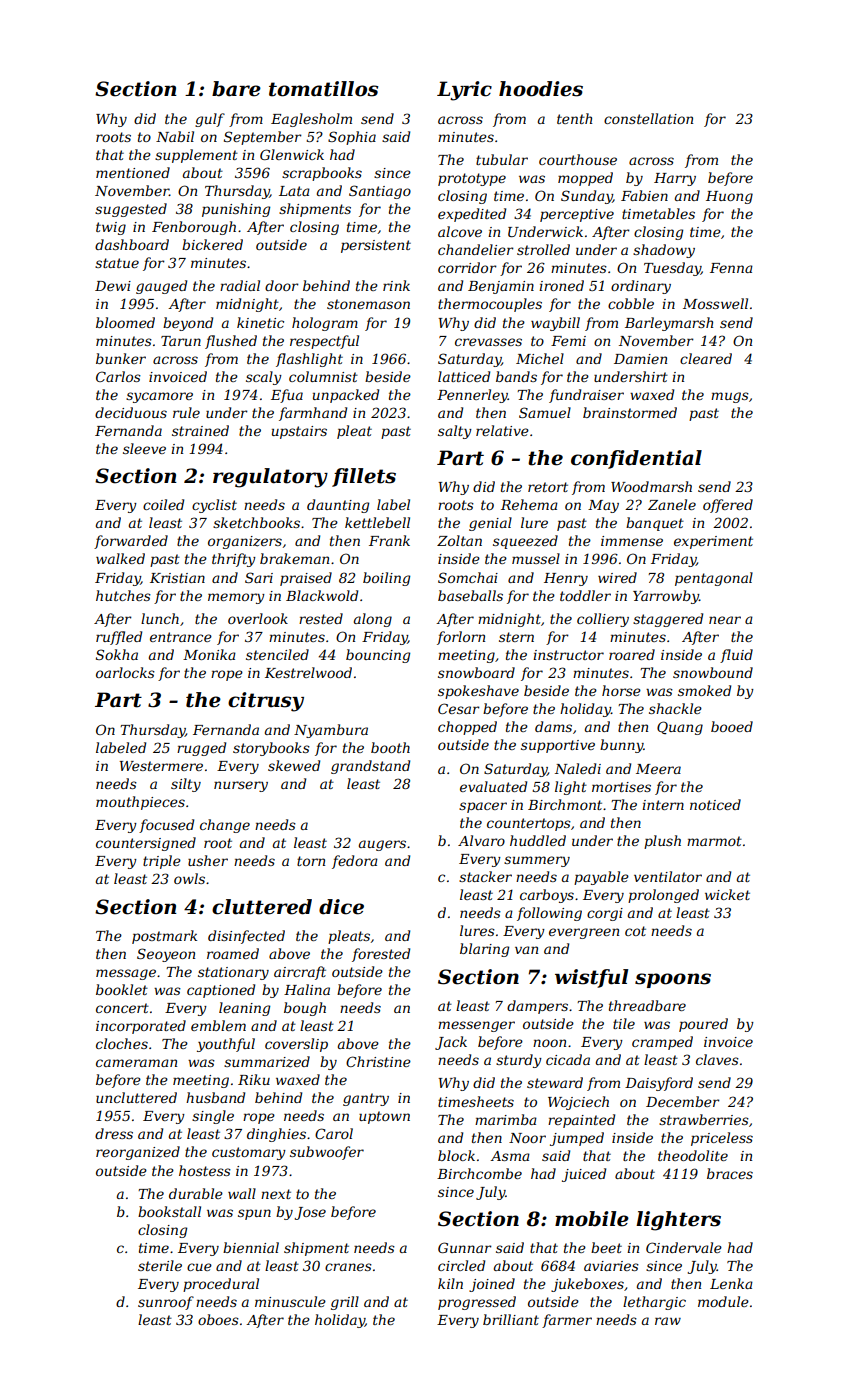  What do you see at coordinates (144, 448) in the screenshot?
I see `sleeve` at bounding box center [144, 448].
